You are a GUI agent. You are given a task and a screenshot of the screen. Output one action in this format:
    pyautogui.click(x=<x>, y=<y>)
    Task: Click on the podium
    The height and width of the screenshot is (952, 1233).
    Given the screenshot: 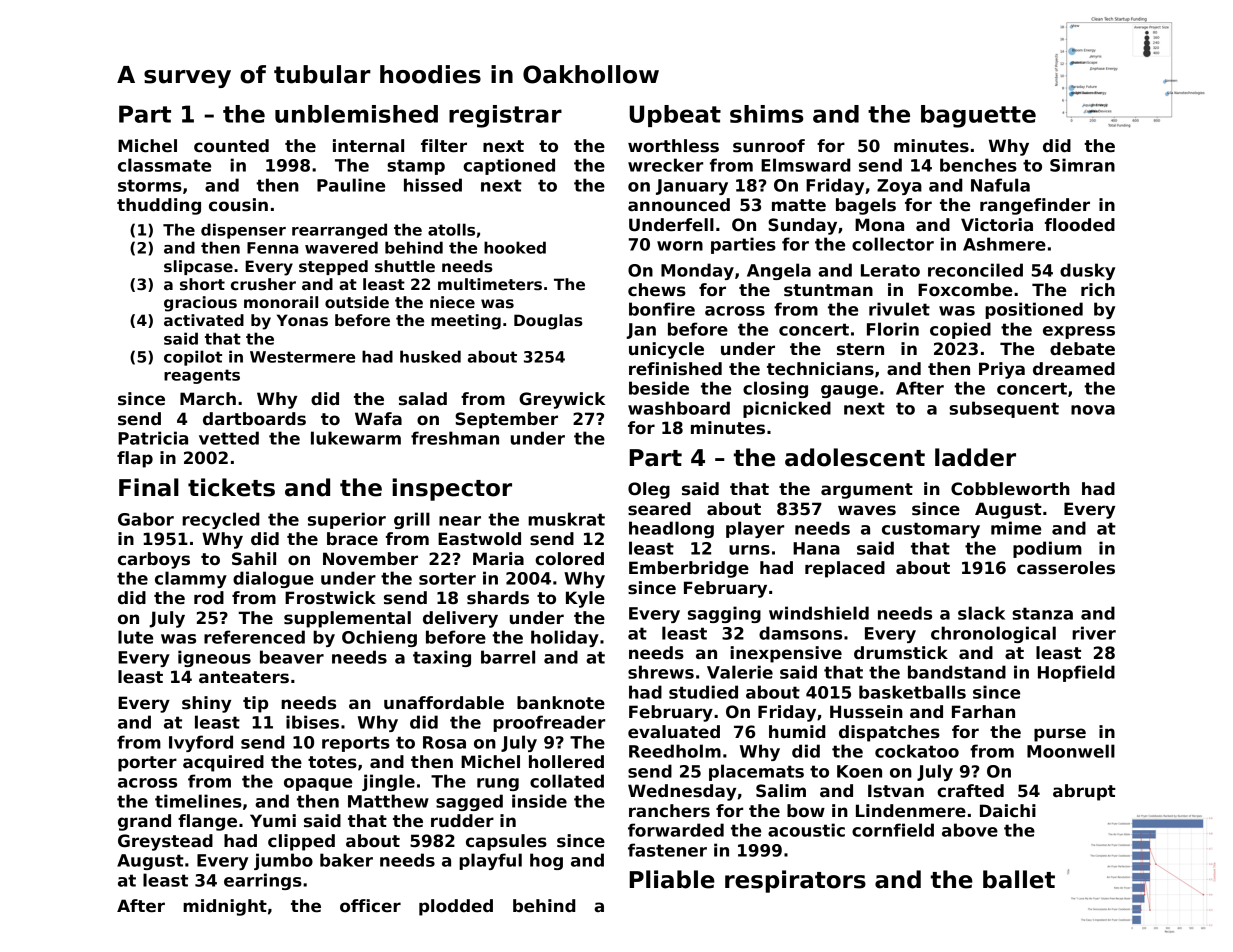 What is the action you would take?
    pyautogui.click(x=1047, y=549)
